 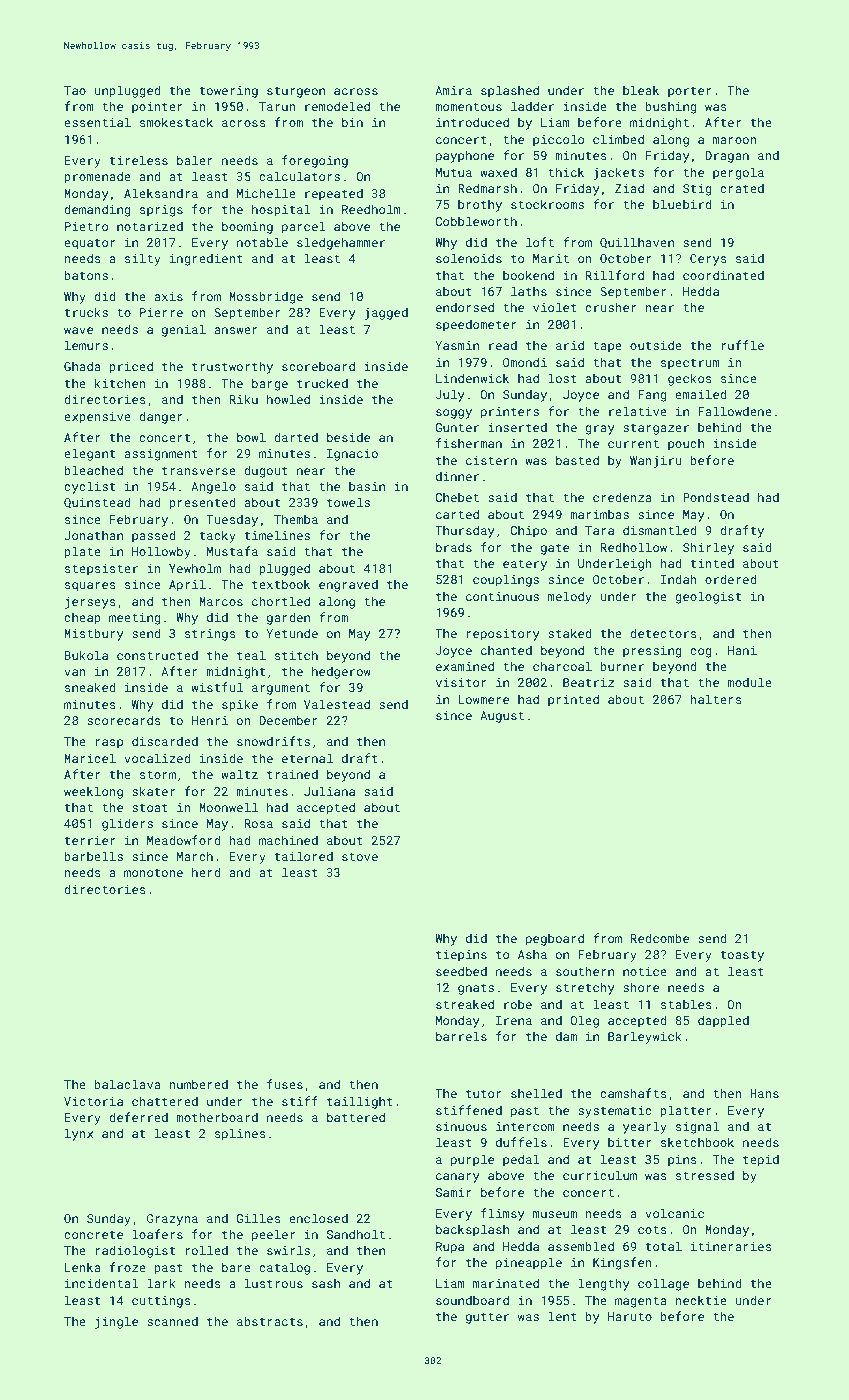 I want to click on sash, so click(x=326, y=1283).
